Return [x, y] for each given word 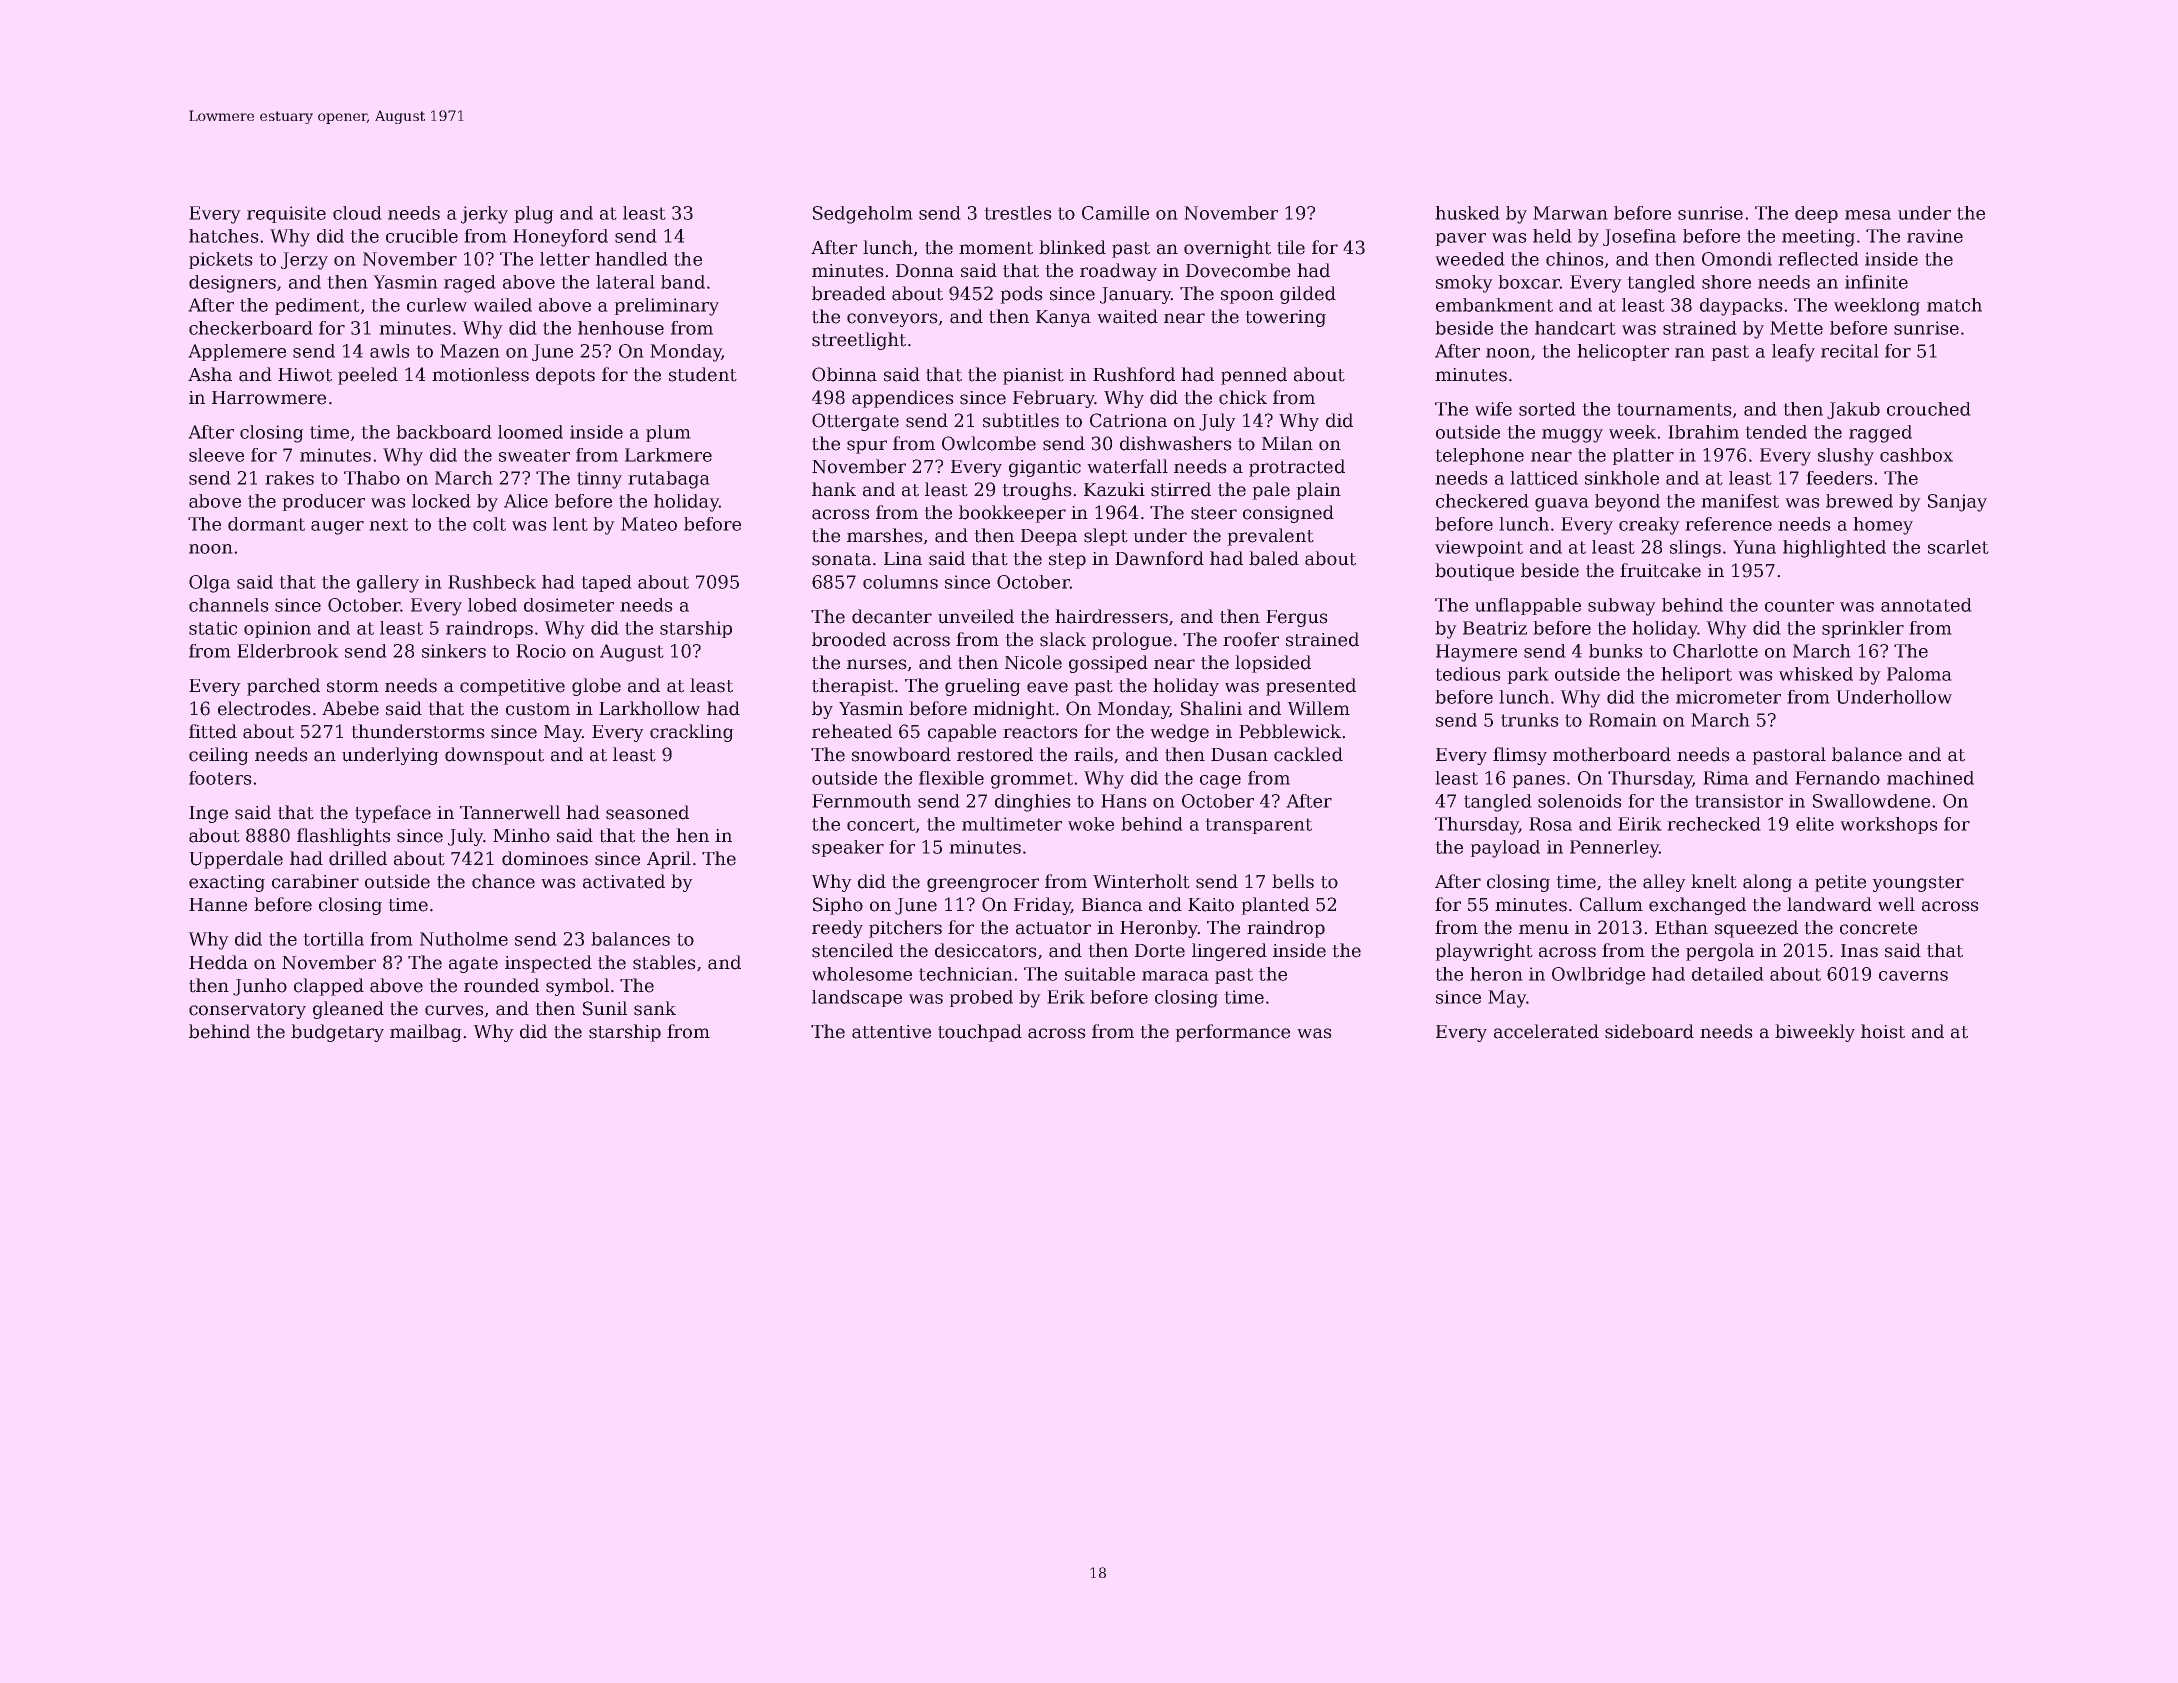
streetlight [859, 341]
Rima [1726, 778]
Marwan [1570, 213]
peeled [368, 376]
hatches [224, 236]
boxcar [1529, 282]
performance [1232, 1033]
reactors [1040, 732]
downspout [494, 756]
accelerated [1546, 1031]
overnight [1227, 249]
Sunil [605, 1008]
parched [283, 687]
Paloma [1919, 674]
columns [900, 582]
